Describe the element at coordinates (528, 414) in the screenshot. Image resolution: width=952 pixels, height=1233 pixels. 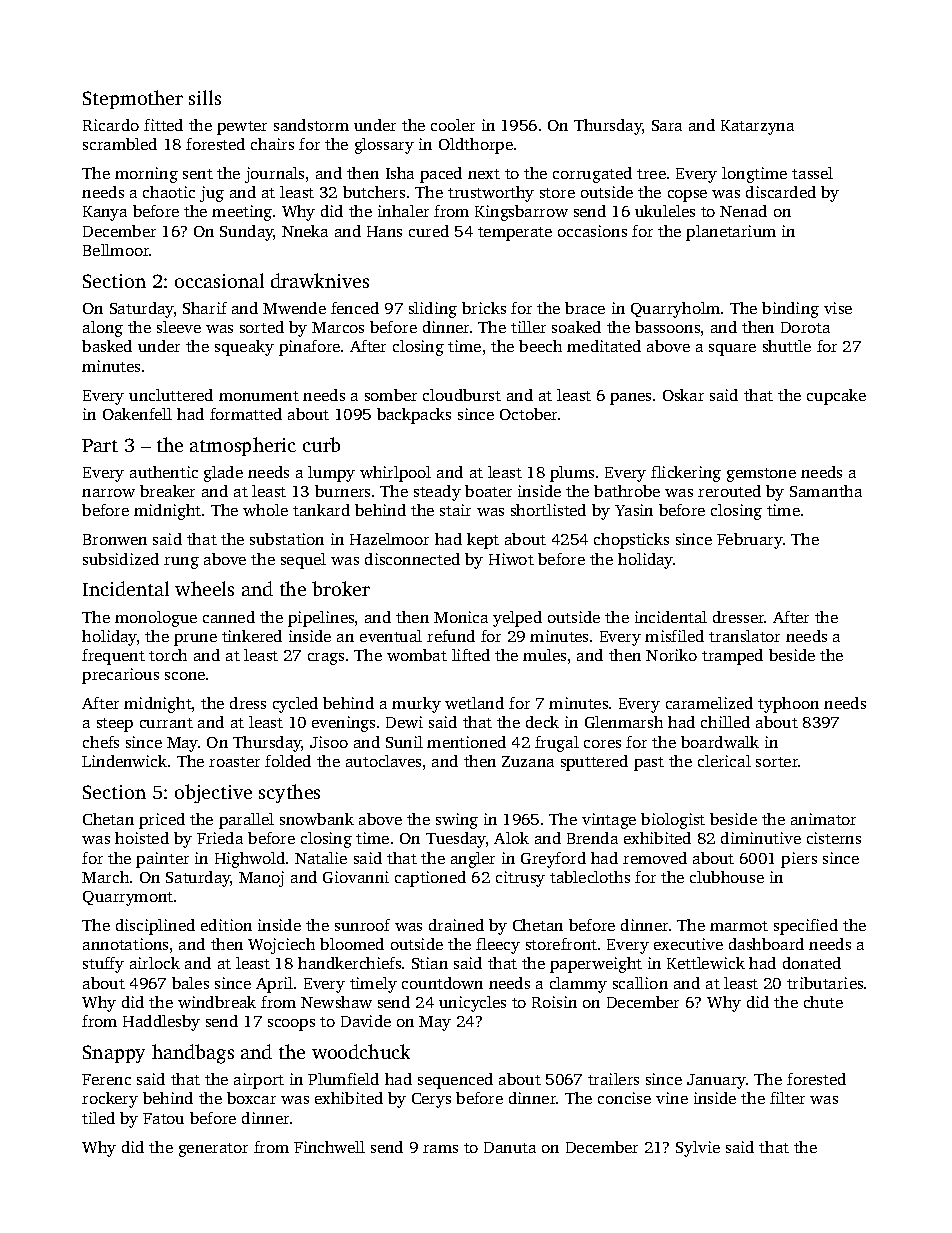
I see `October` at that location.
